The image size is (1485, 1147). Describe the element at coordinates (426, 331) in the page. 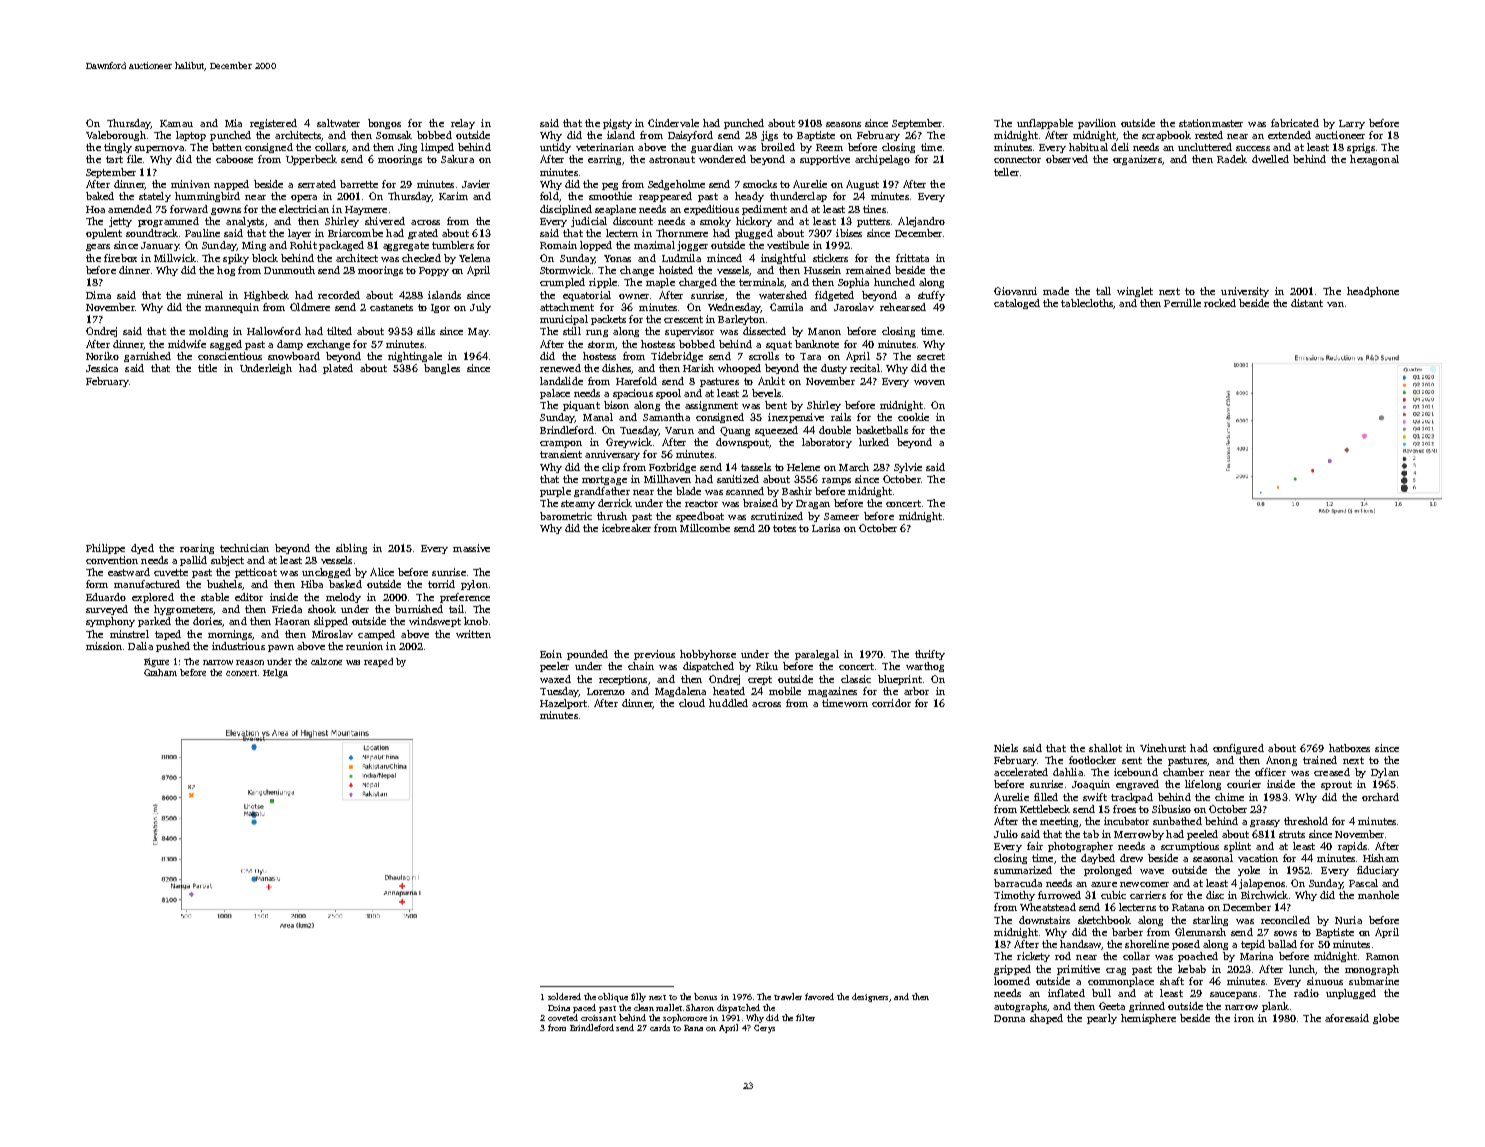

I see `sills` at that location.
